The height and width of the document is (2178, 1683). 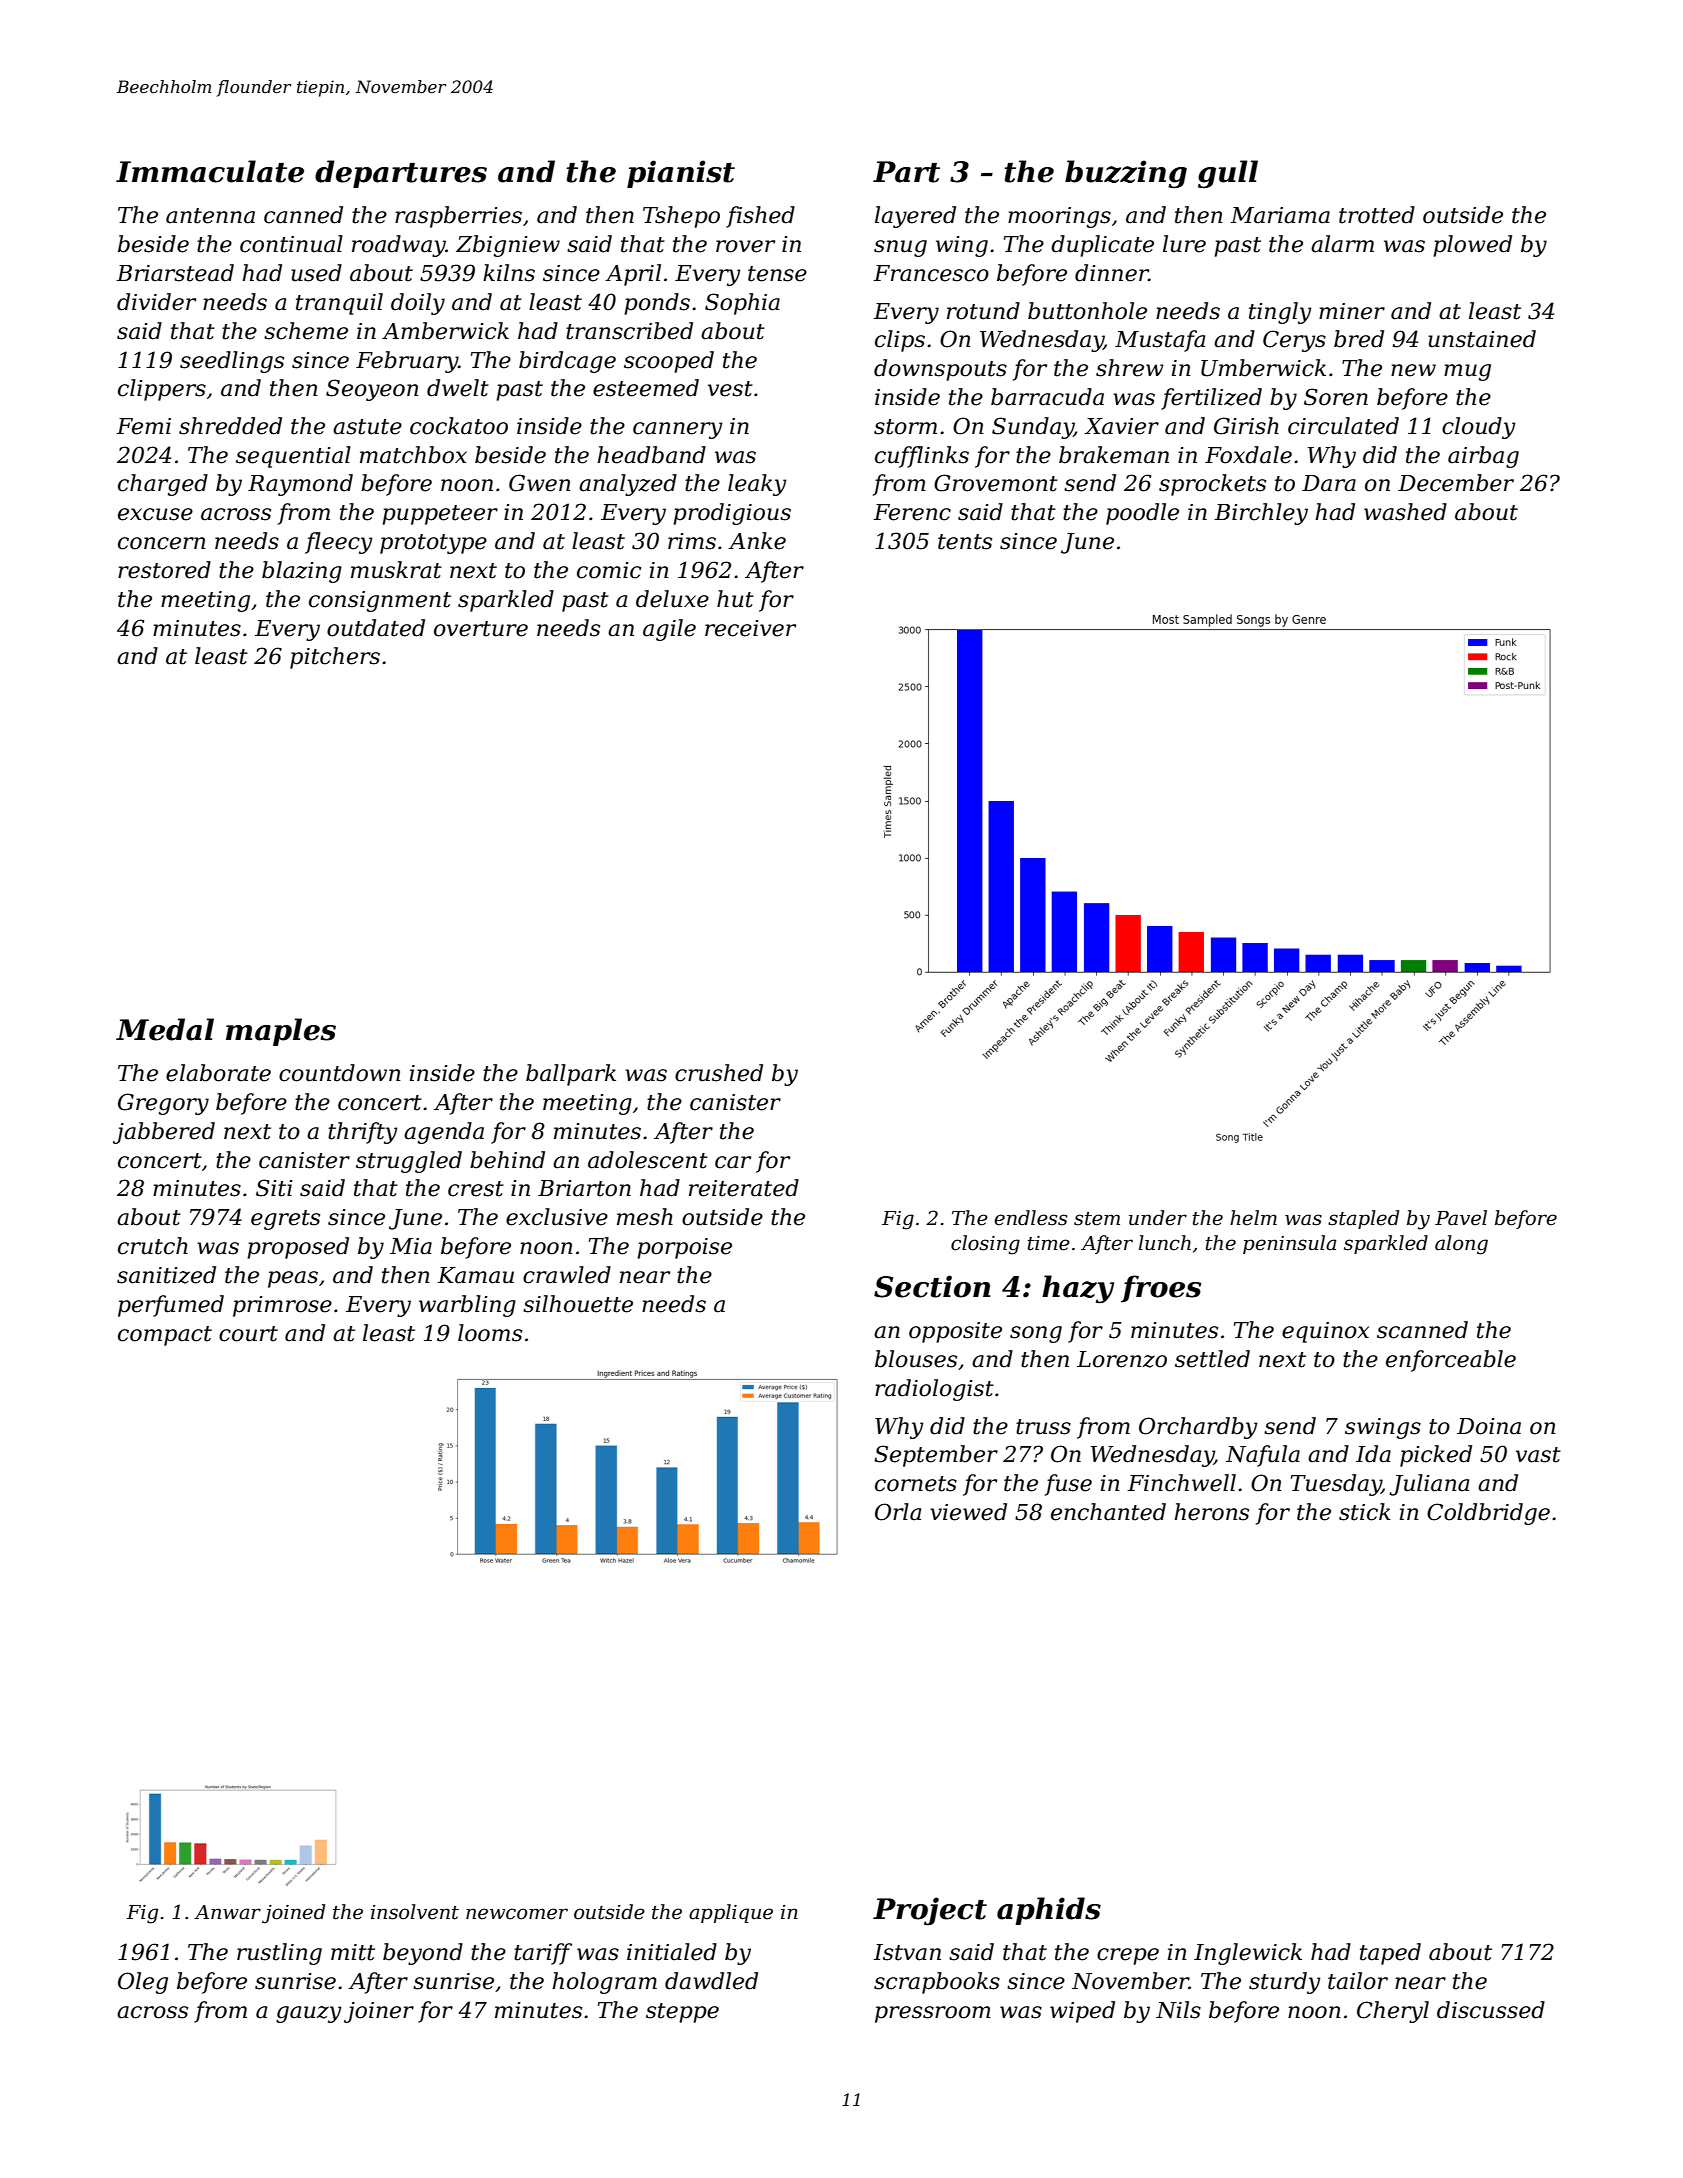 What do you see at coordinates (1488, 1514) in the document?
I see `Coldbridge` at bounding box center [1488, 1514].
